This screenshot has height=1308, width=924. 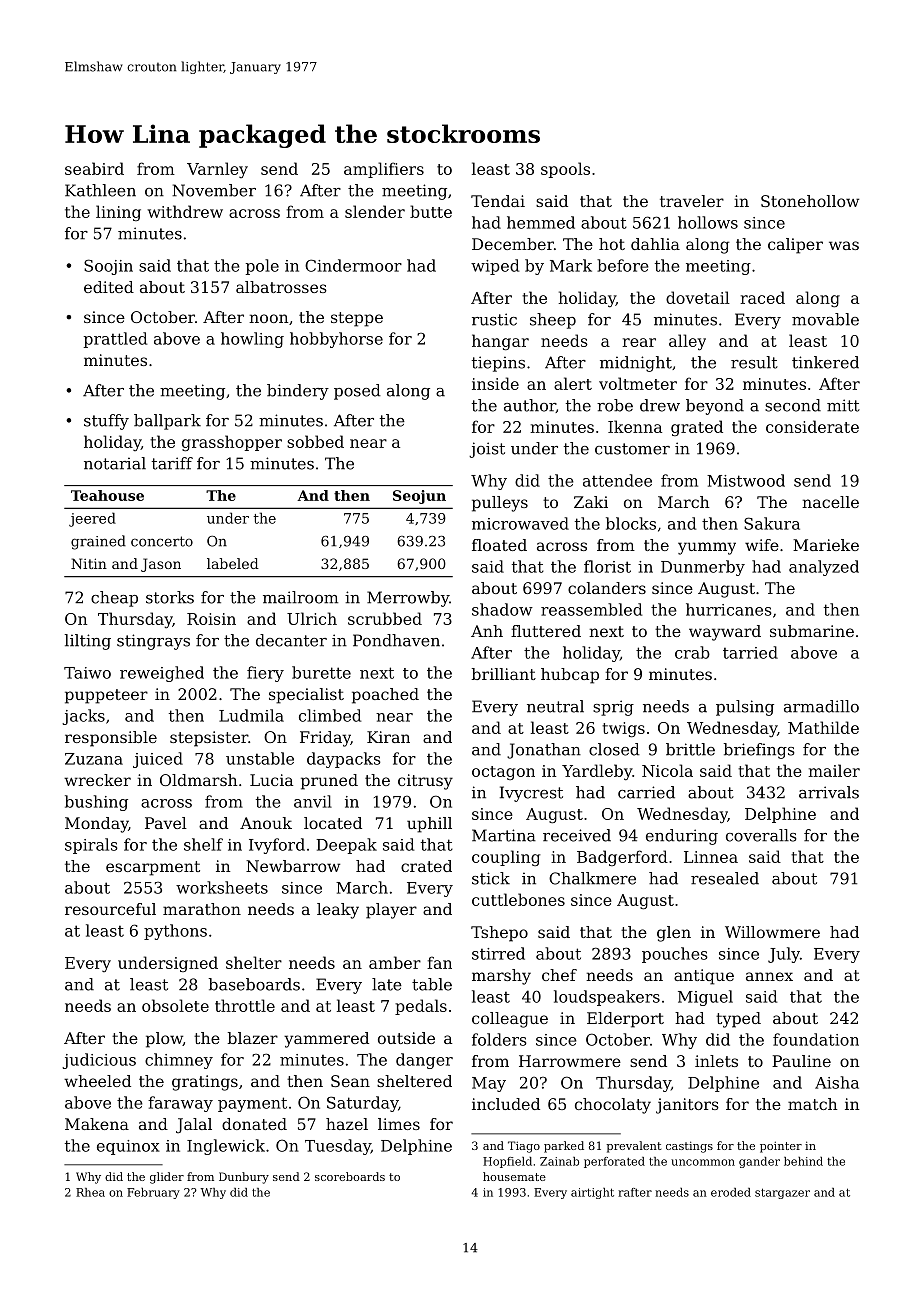 What do you see at coordinates (761, 835) in the screenshot?
I see `coveralls` at bounding box center [761, 835].
